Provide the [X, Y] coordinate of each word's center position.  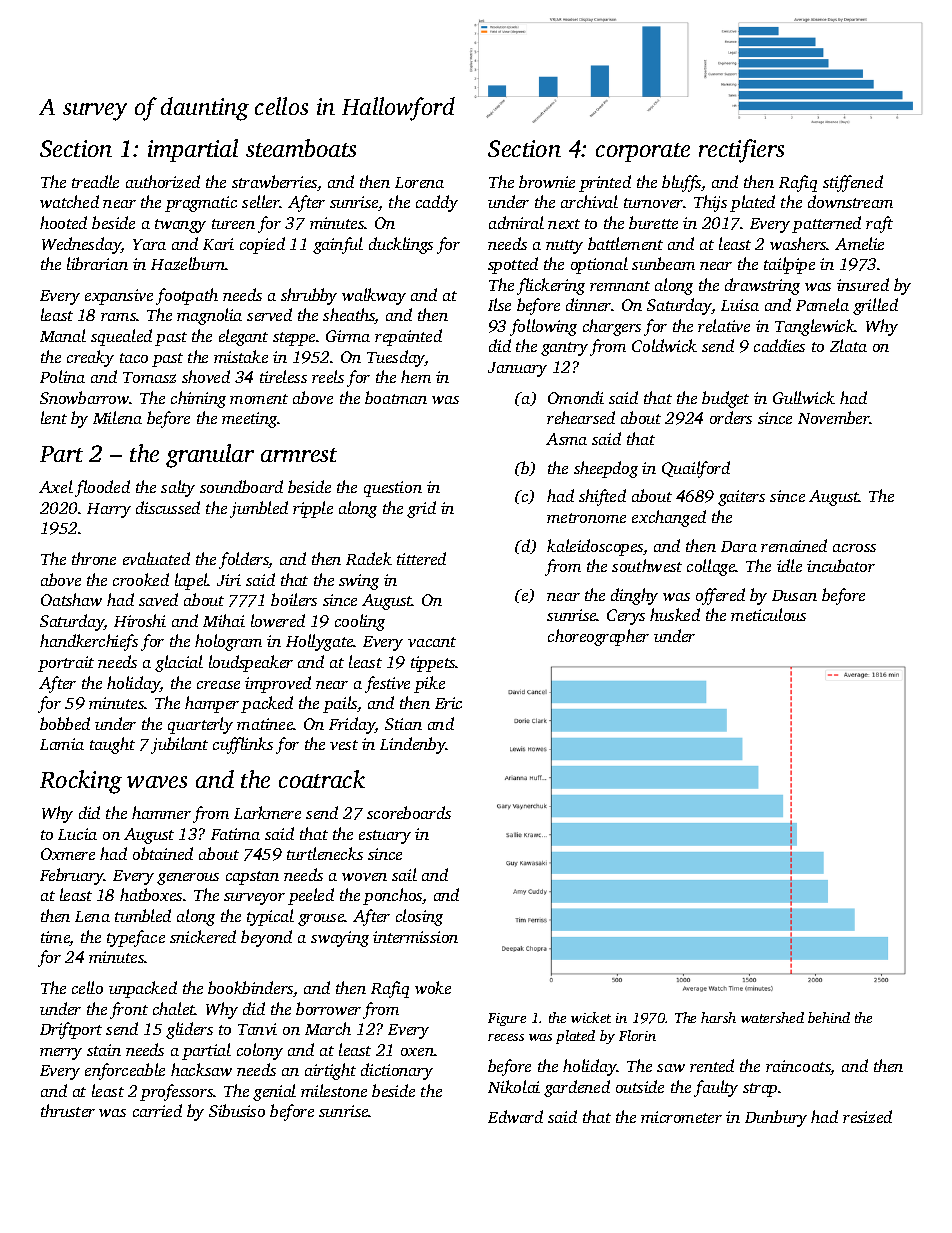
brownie [547, 181]
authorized [163, 181]
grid [421, 509]
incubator [841, 565]
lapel [191, 581]
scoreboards [409, 812]
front [129, 1010]
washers [798, 243]
